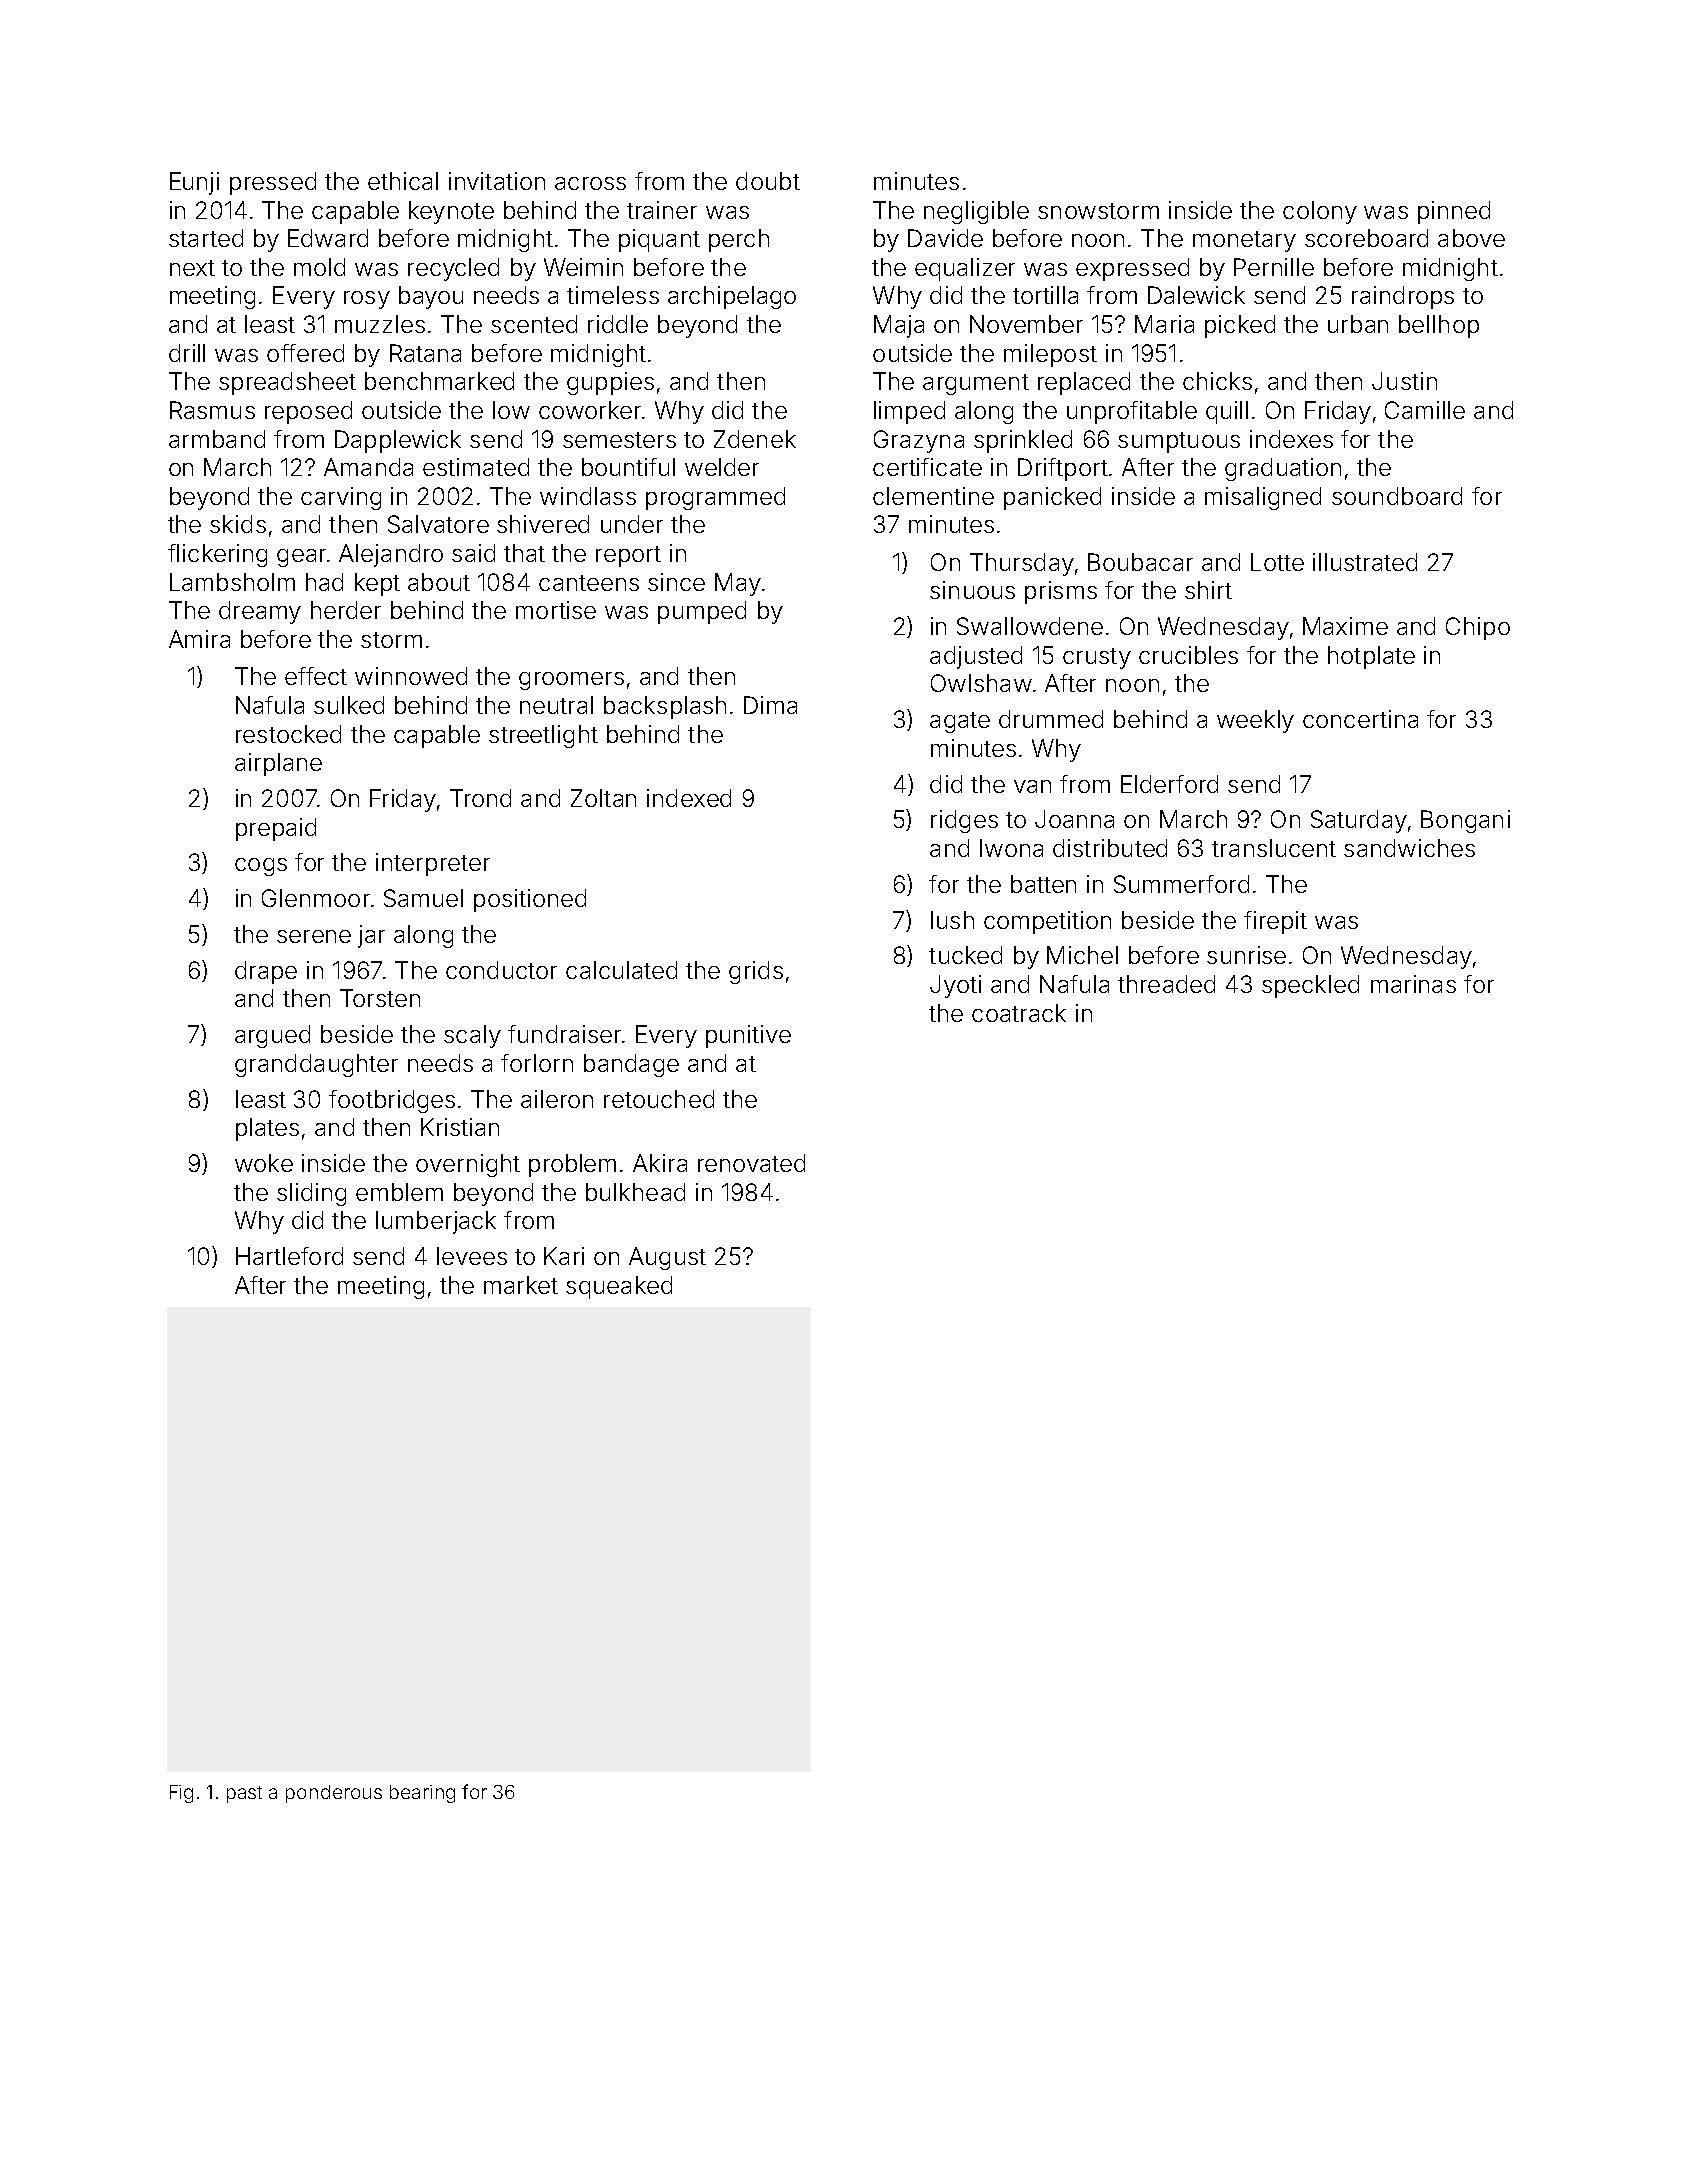 Image resolution: width=1683 pixels, height=2178 pixels. I want to click on concertina, so click(1360, 719).
